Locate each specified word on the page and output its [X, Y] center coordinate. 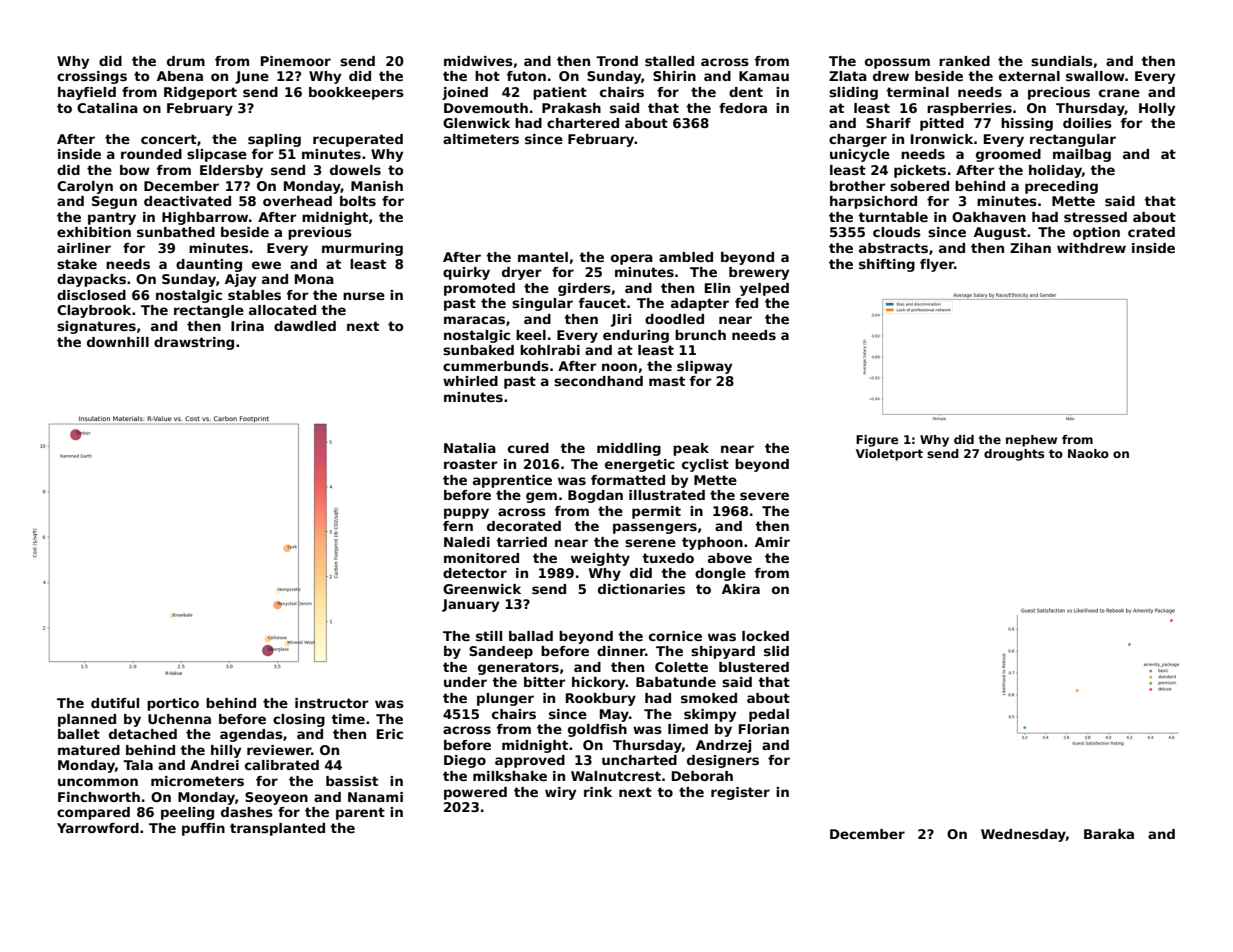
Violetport [889, 455]
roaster [471, 464]
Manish [377, 186]
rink [598, 792]
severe [764, 496]
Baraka [1109, 834]
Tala [138, 765]
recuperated [358, 140]
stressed [1095, 217]
